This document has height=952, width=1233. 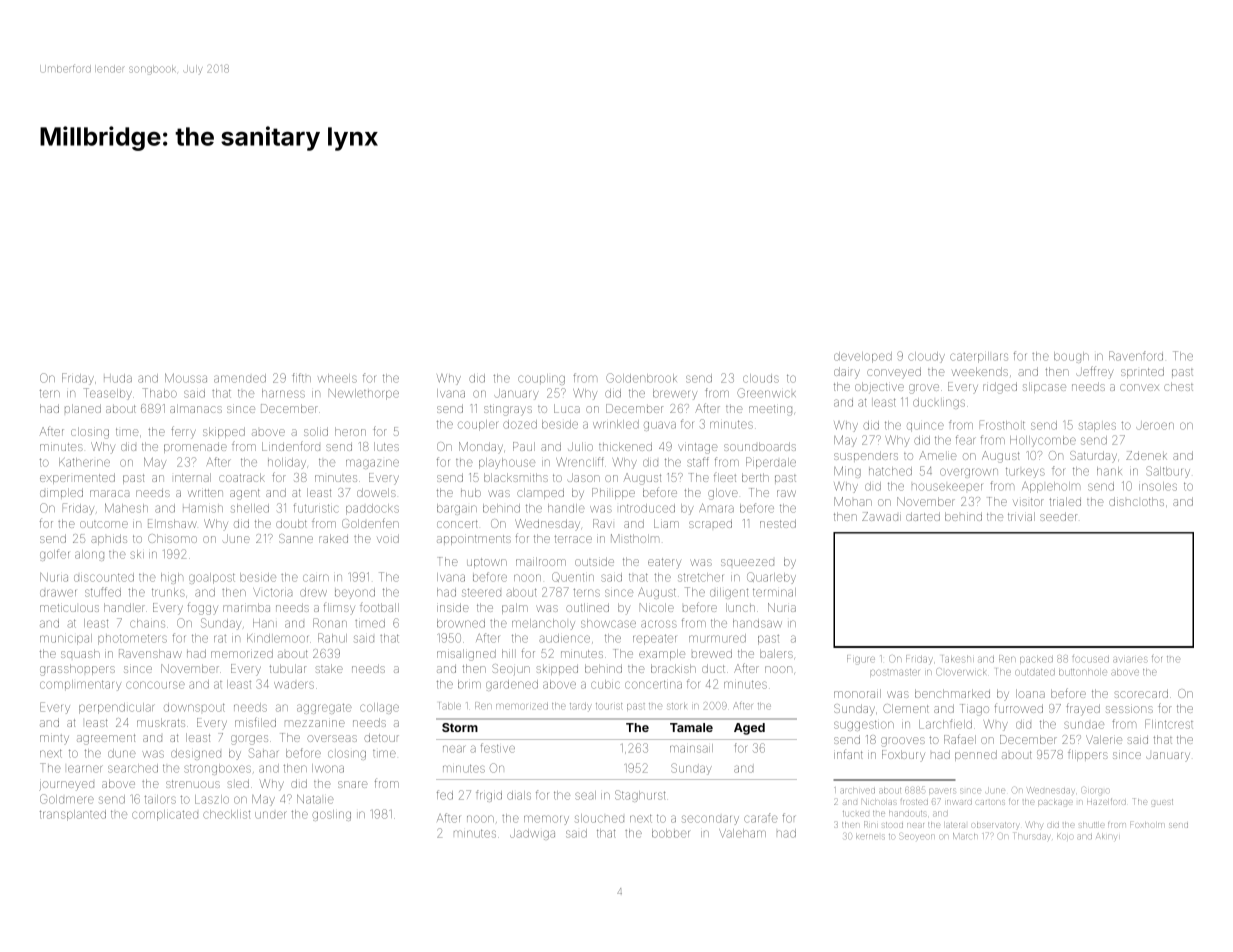 I want to click on brewery, so click(x=675, y=394).
